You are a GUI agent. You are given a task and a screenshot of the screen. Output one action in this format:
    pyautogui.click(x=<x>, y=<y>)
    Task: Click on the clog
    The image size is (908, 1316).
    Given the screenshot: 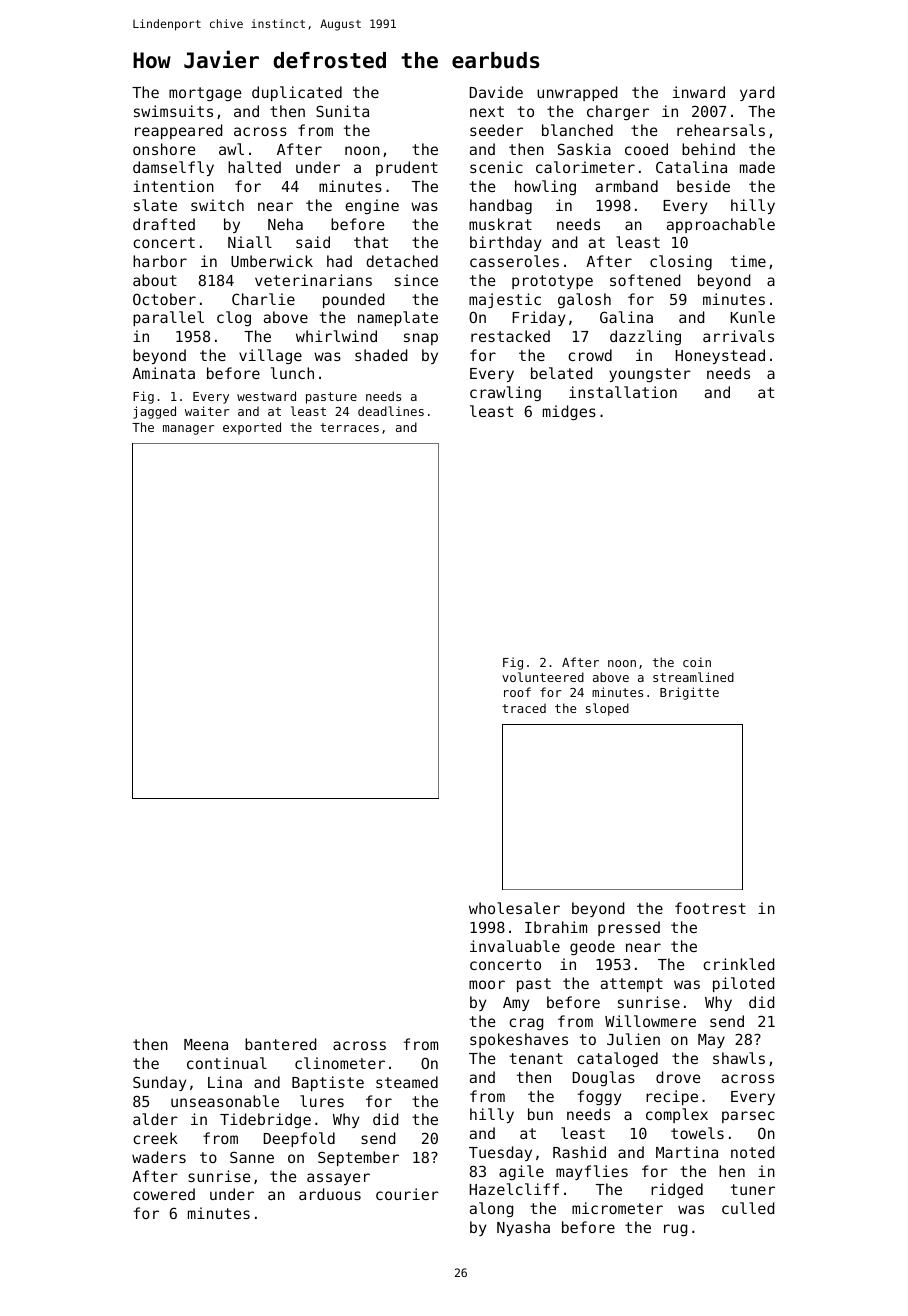 What is the action you would take?
    pyautogui.click(x=234, y=318)
